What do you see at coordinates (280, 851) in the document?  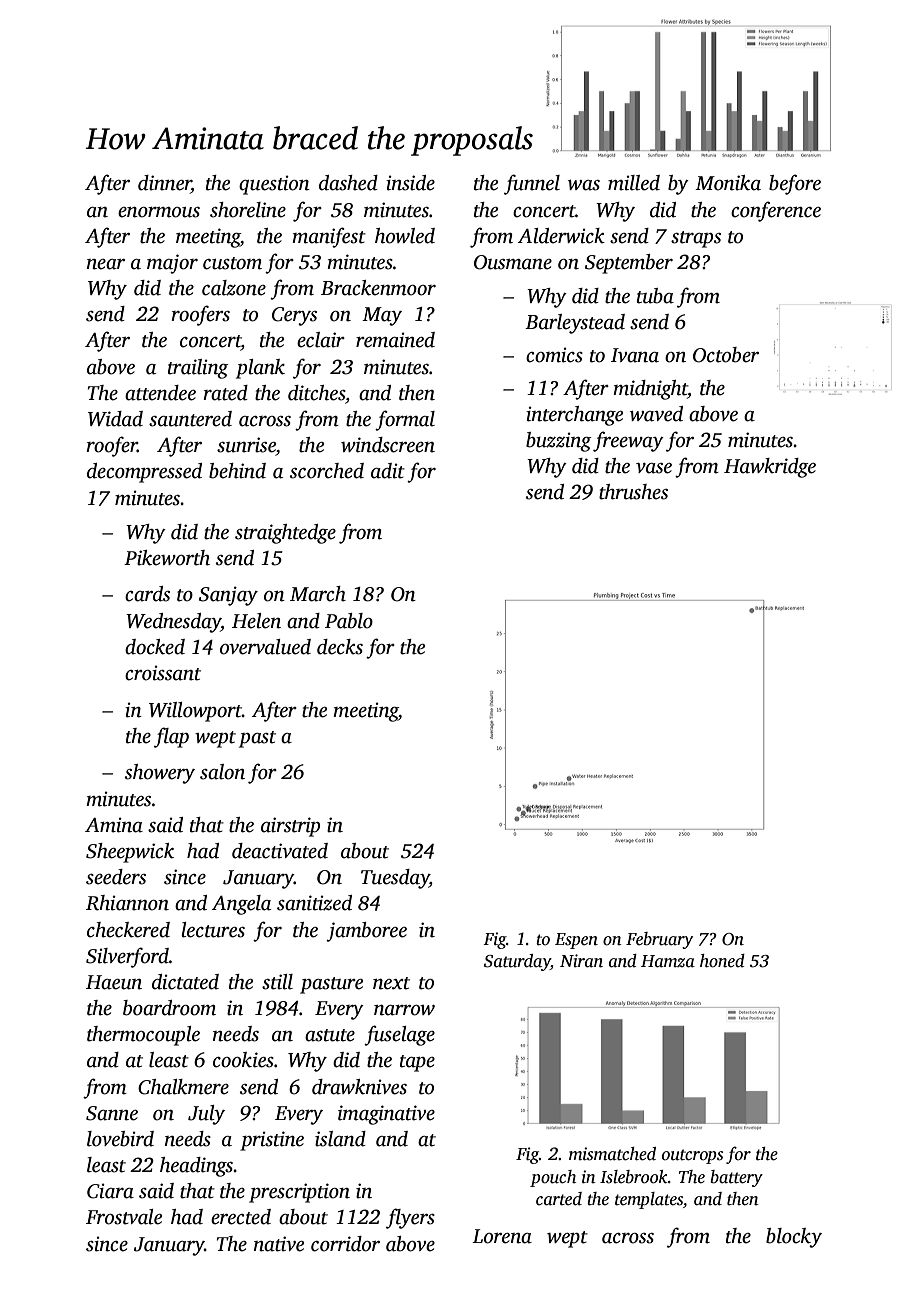 I see `deactivated` at bounding box center [280, 851].
